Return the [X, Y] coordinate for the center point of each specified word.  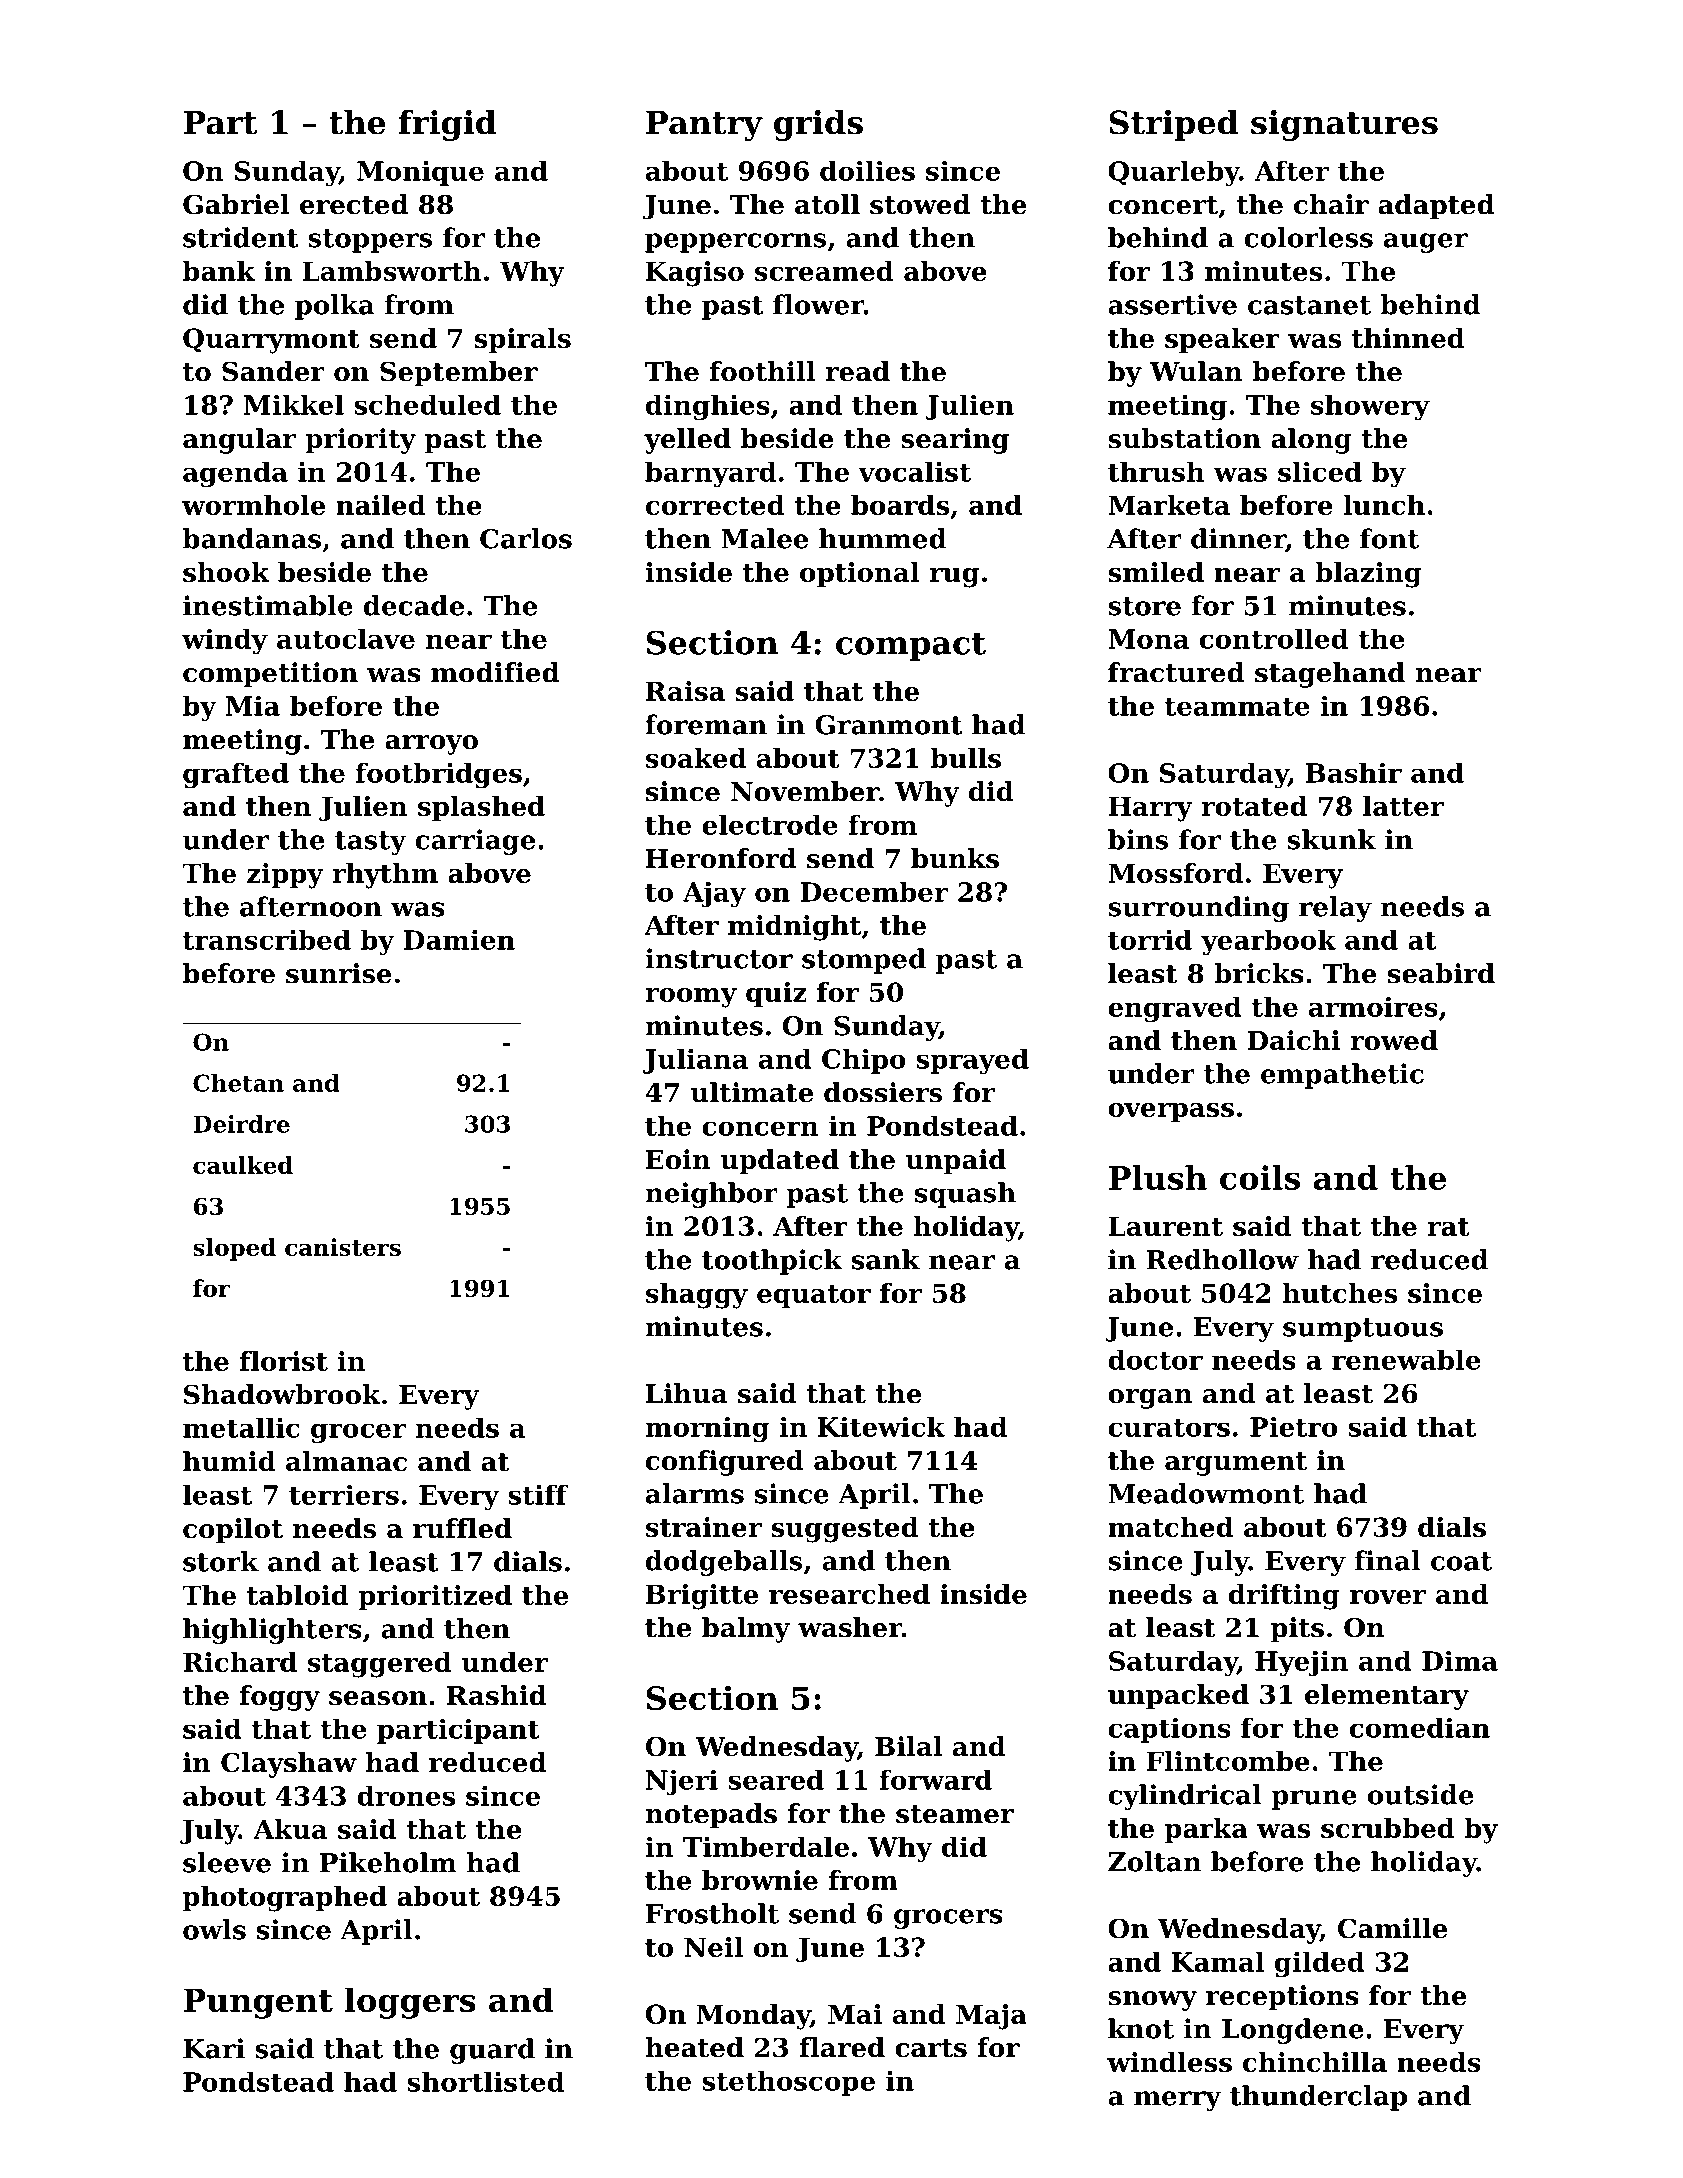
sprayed [972, 1062]
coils [1260, 1177]
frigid [448, 125]
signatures [1344, 125]
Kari [214, 2048]
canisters [343, 1247]
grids [818, 125]
